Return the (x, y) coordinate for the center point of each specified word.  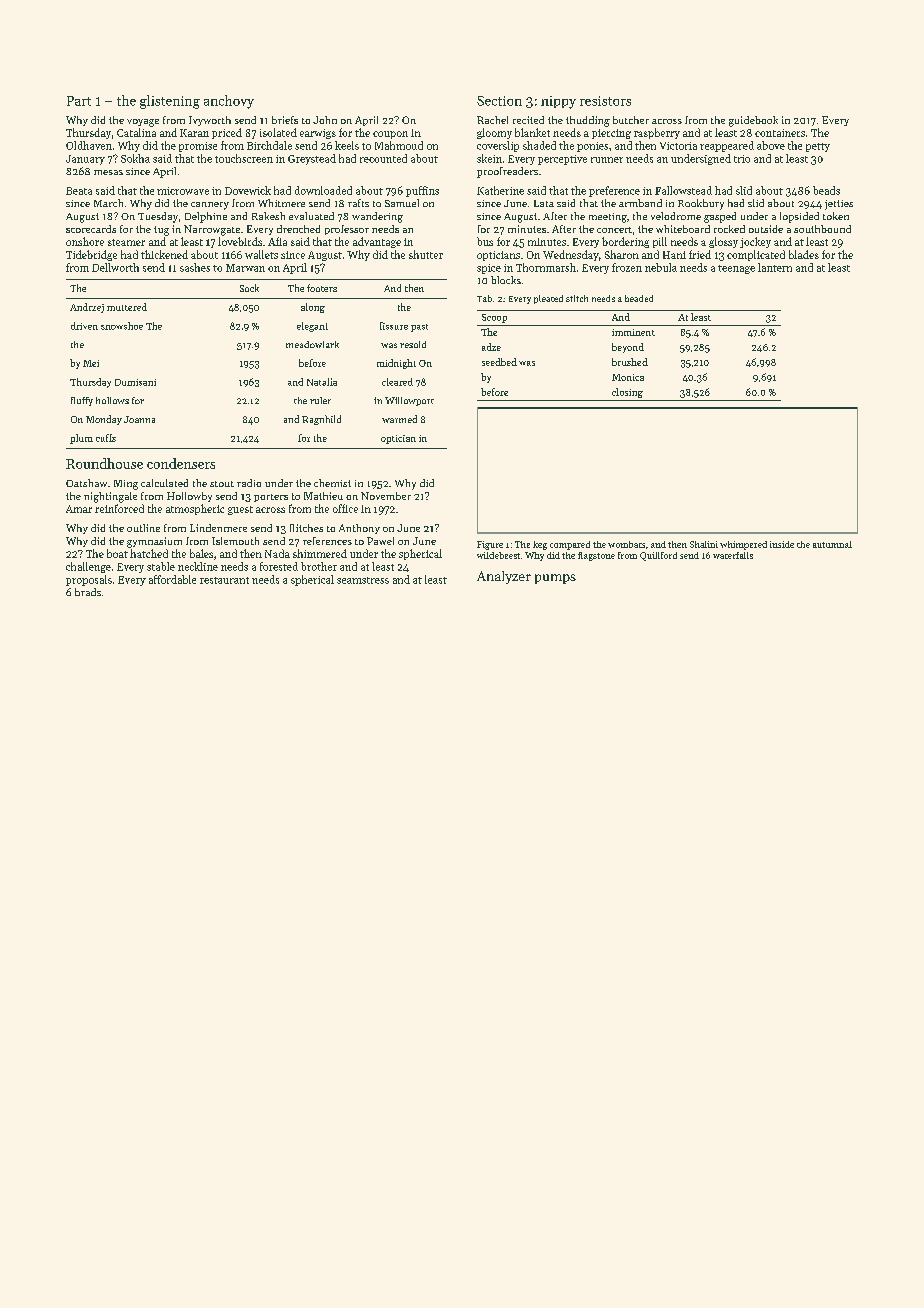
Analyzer (504, 577)
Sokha (135, 158)
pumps (555, 579)
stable (161, 566)
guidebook (753, 121)
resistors (605, 101)
